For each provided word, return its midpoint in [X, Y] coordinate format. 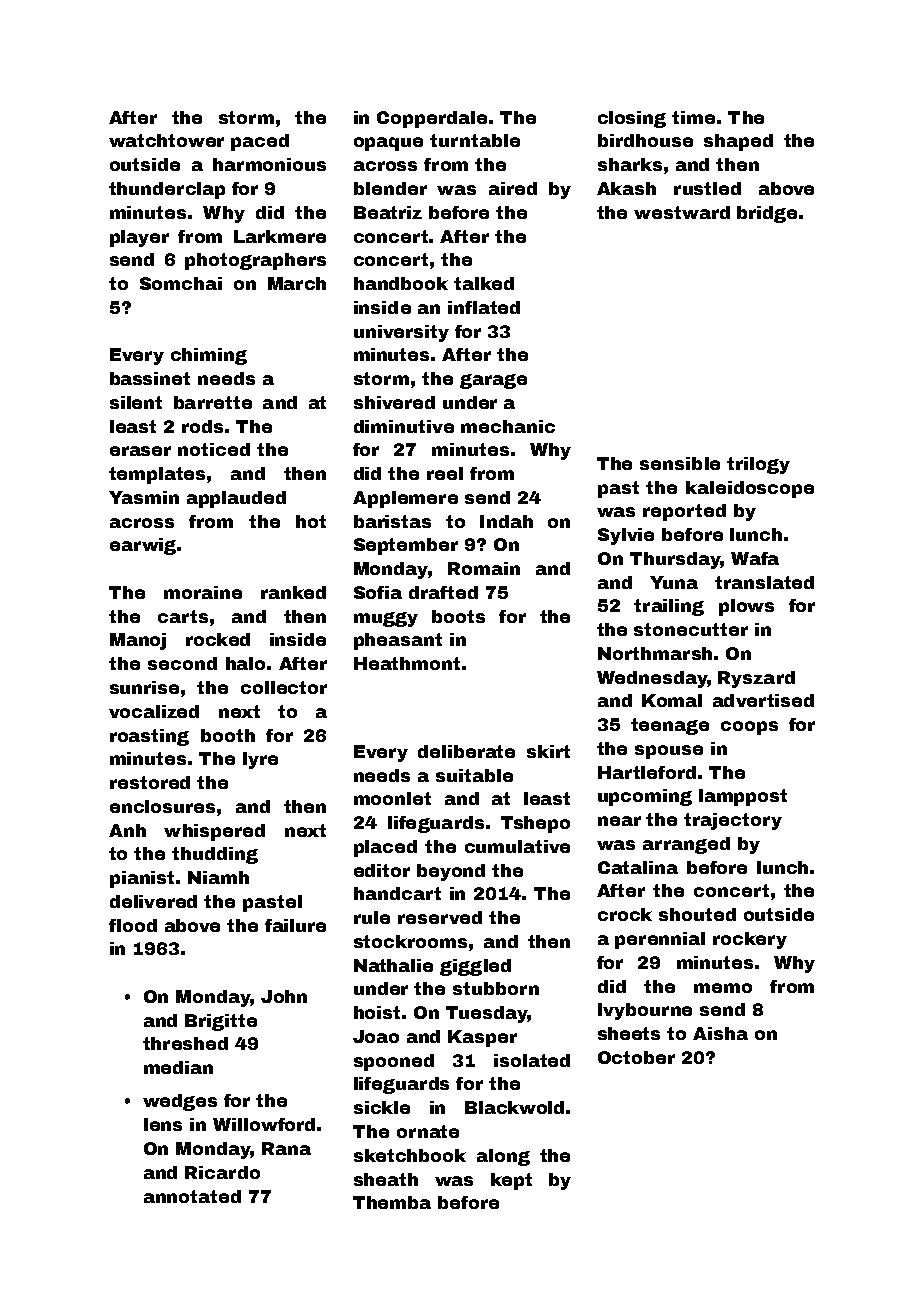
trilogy [758, 465]
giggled [475, 967]
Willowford [264, 1124]
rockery [750, 940]
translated [764, 582]
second [182, 663]
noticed [214, 449]
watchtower [166, 140]
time [693, 117]
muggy [386, 619]
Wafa [755, 558]
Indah [506, 521]
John [284, 996]
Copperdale [432, 119]
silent [136, 402]
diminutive [404, 426]
